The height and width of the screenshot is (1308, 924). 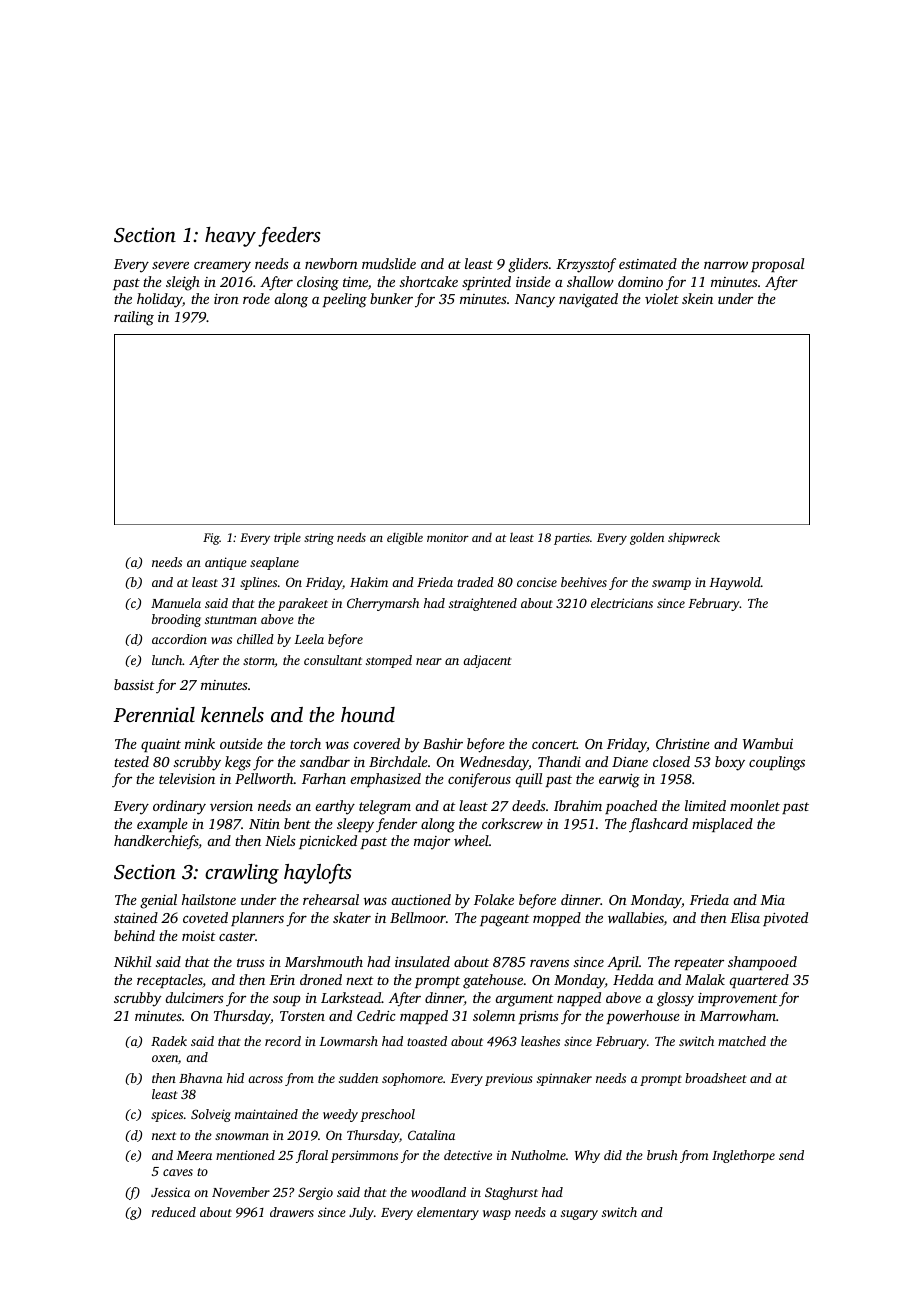 I want to click on Haywold, so click(x=735, y=583).
